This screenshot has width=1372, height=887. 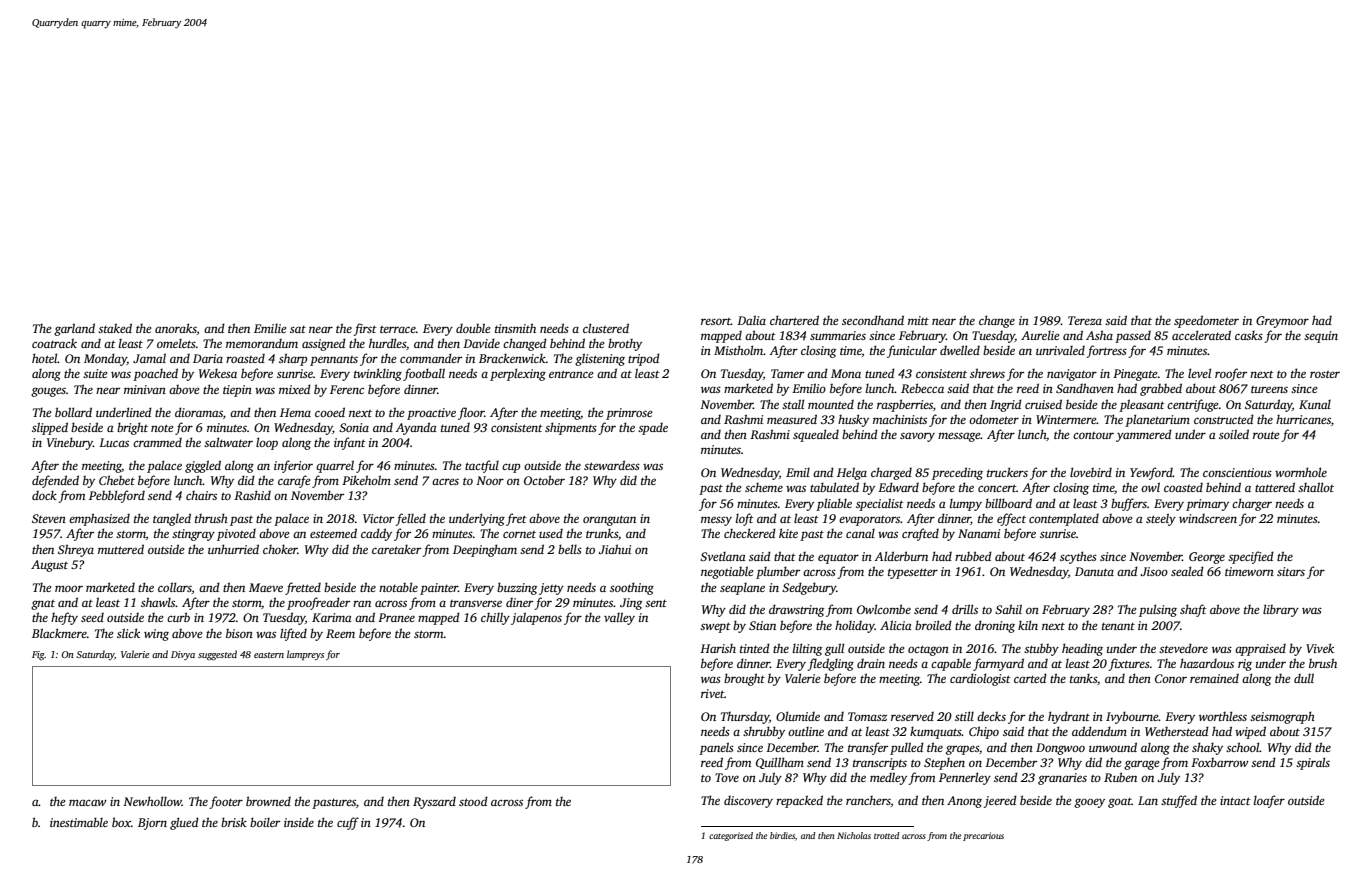 I want to click on footer, so click(x=226, y=802).
